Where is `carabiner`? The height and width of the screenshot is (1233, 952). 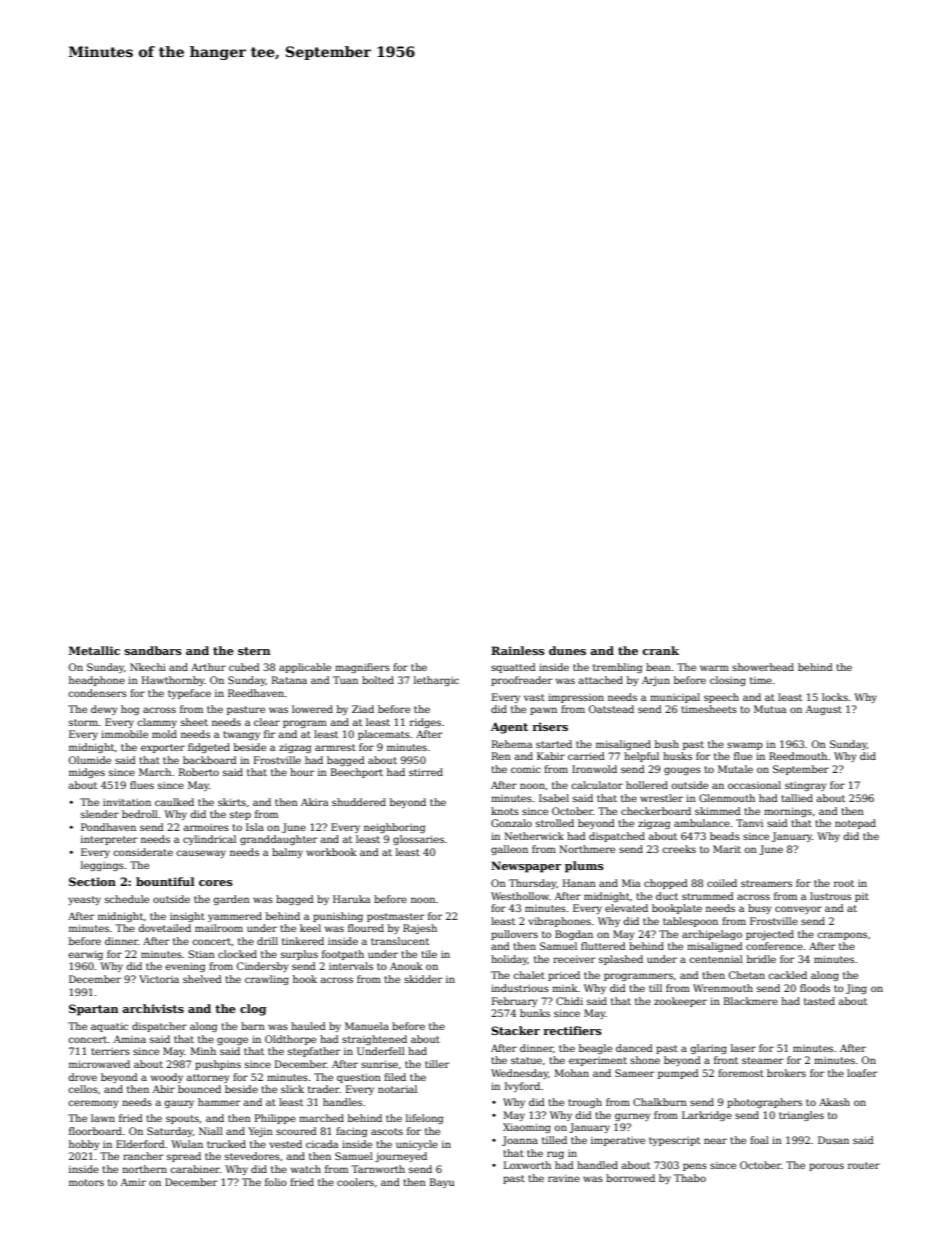 carabiner is located at coordinates (195, 1169).
